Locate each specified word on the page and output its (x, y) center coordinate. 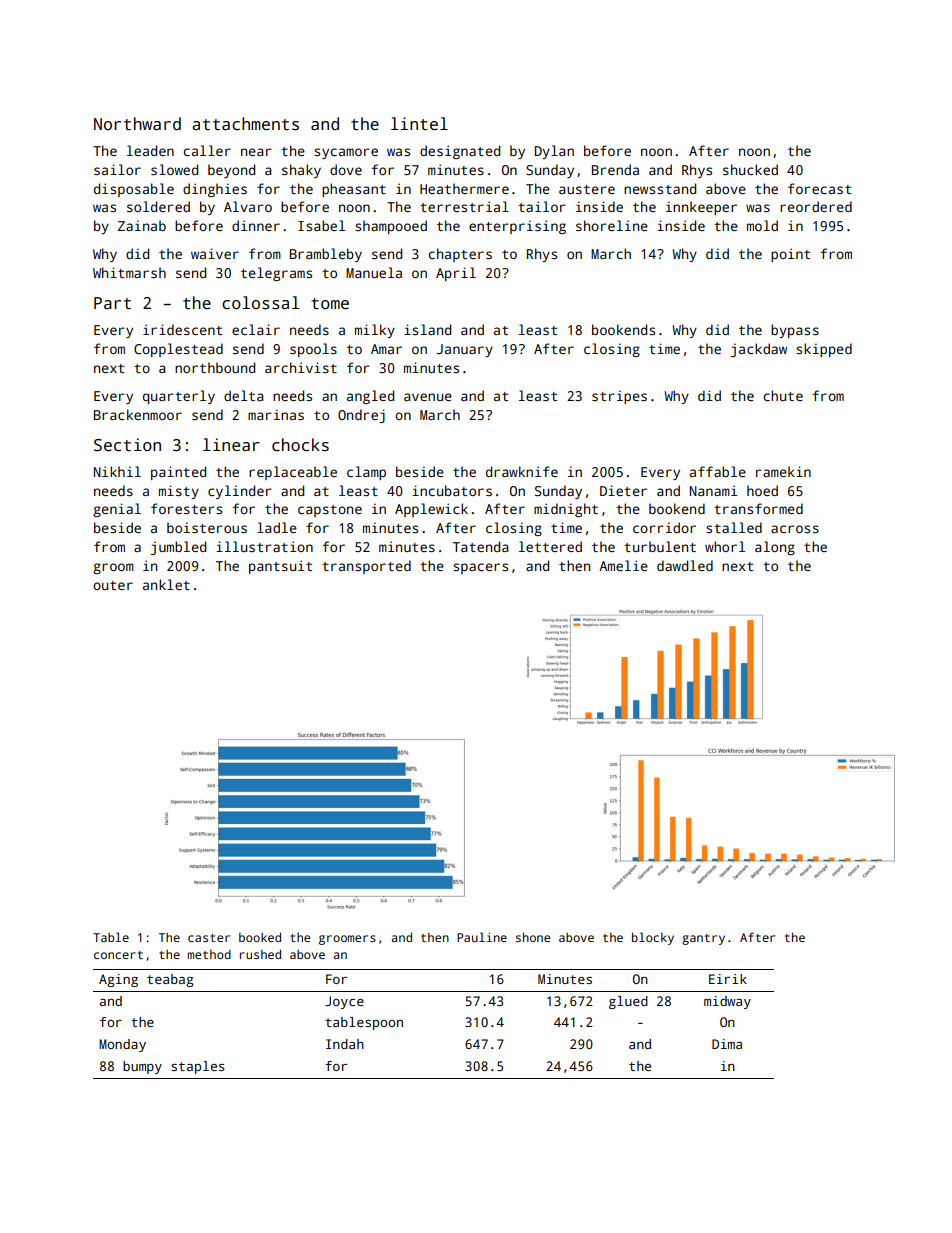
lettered (550, 546)
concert (118, 955)
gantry (703, 939)
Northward (137, 124)
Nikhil (117, 471)
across (795, 529)
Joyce (344, 1002)
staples (198, 1067)
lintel (419, 123)
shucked (750, 169)
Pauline (482, 937)
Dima (727, 1044)
